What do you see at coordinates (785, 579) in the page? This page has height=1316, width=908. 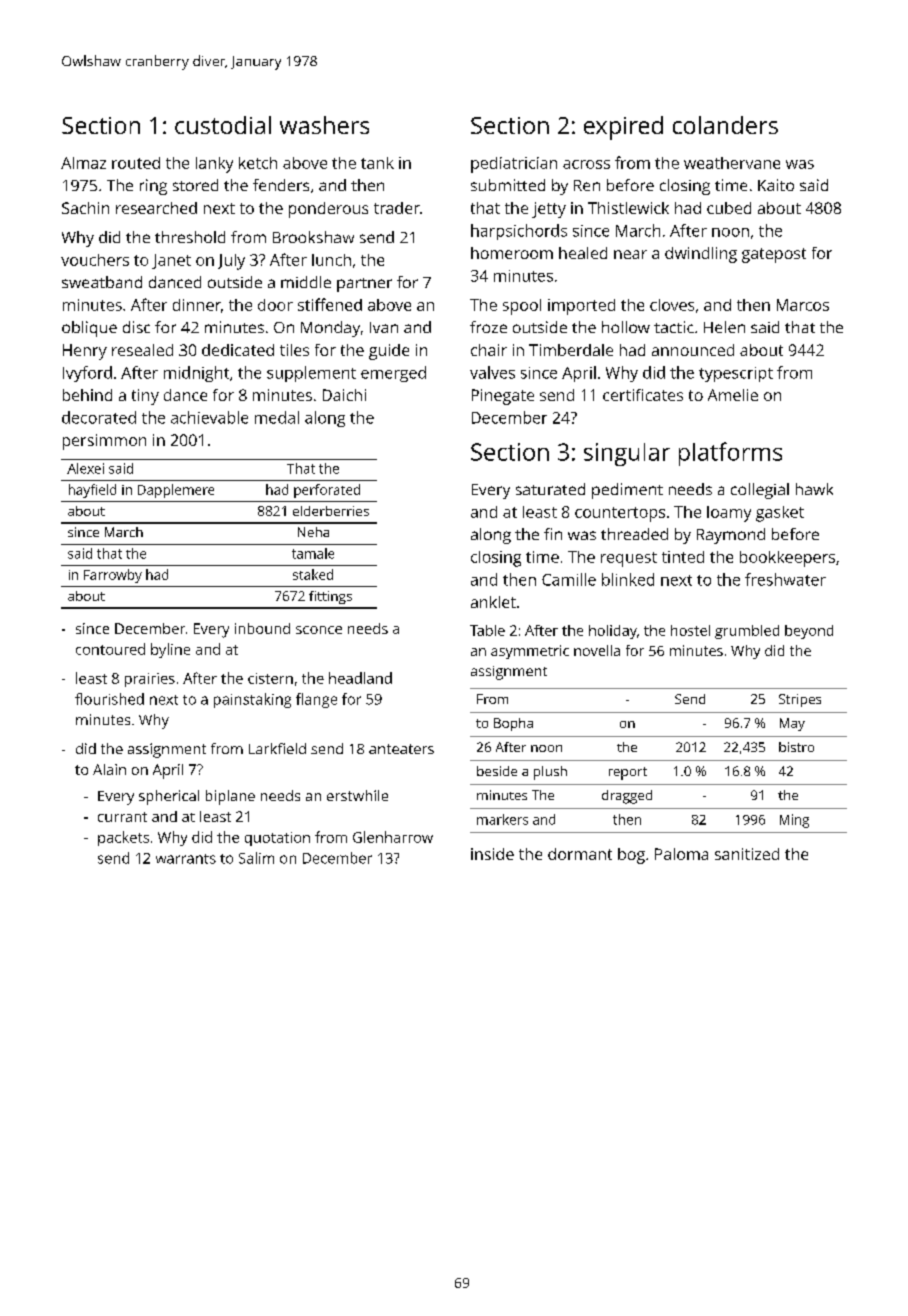 I see `freshwater` at bounding box center [785, 579].
